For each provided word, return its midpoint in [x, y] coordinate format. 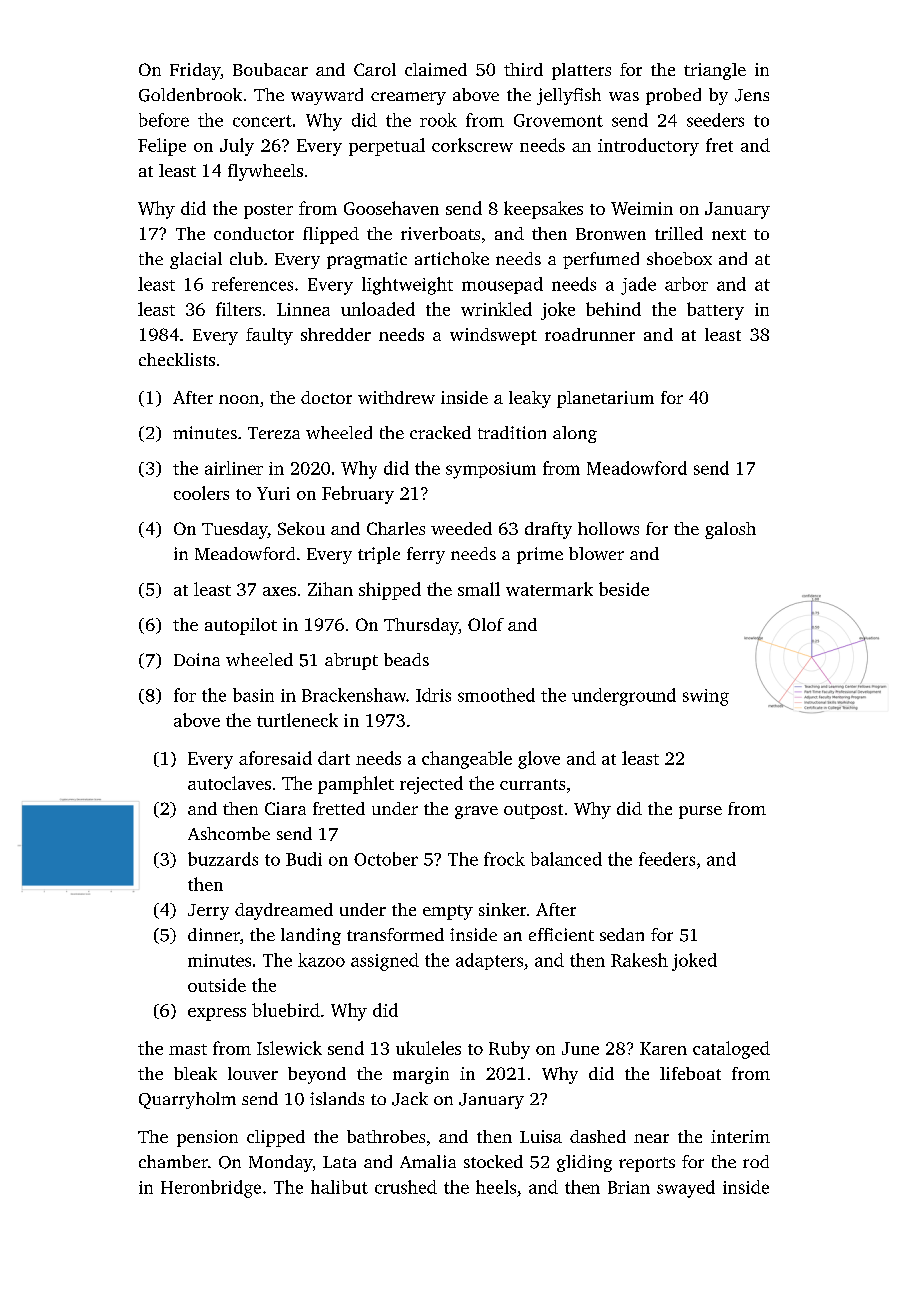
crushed [406, 1187]
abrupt [351, 661]
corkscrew [472, 145]
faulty [269, 336]
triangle [715, 71]
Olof [486, 624]
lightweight [407, 286]
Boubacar [270, 69]
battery [715, 311]
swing [706, 697]
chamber [173, 1161]
